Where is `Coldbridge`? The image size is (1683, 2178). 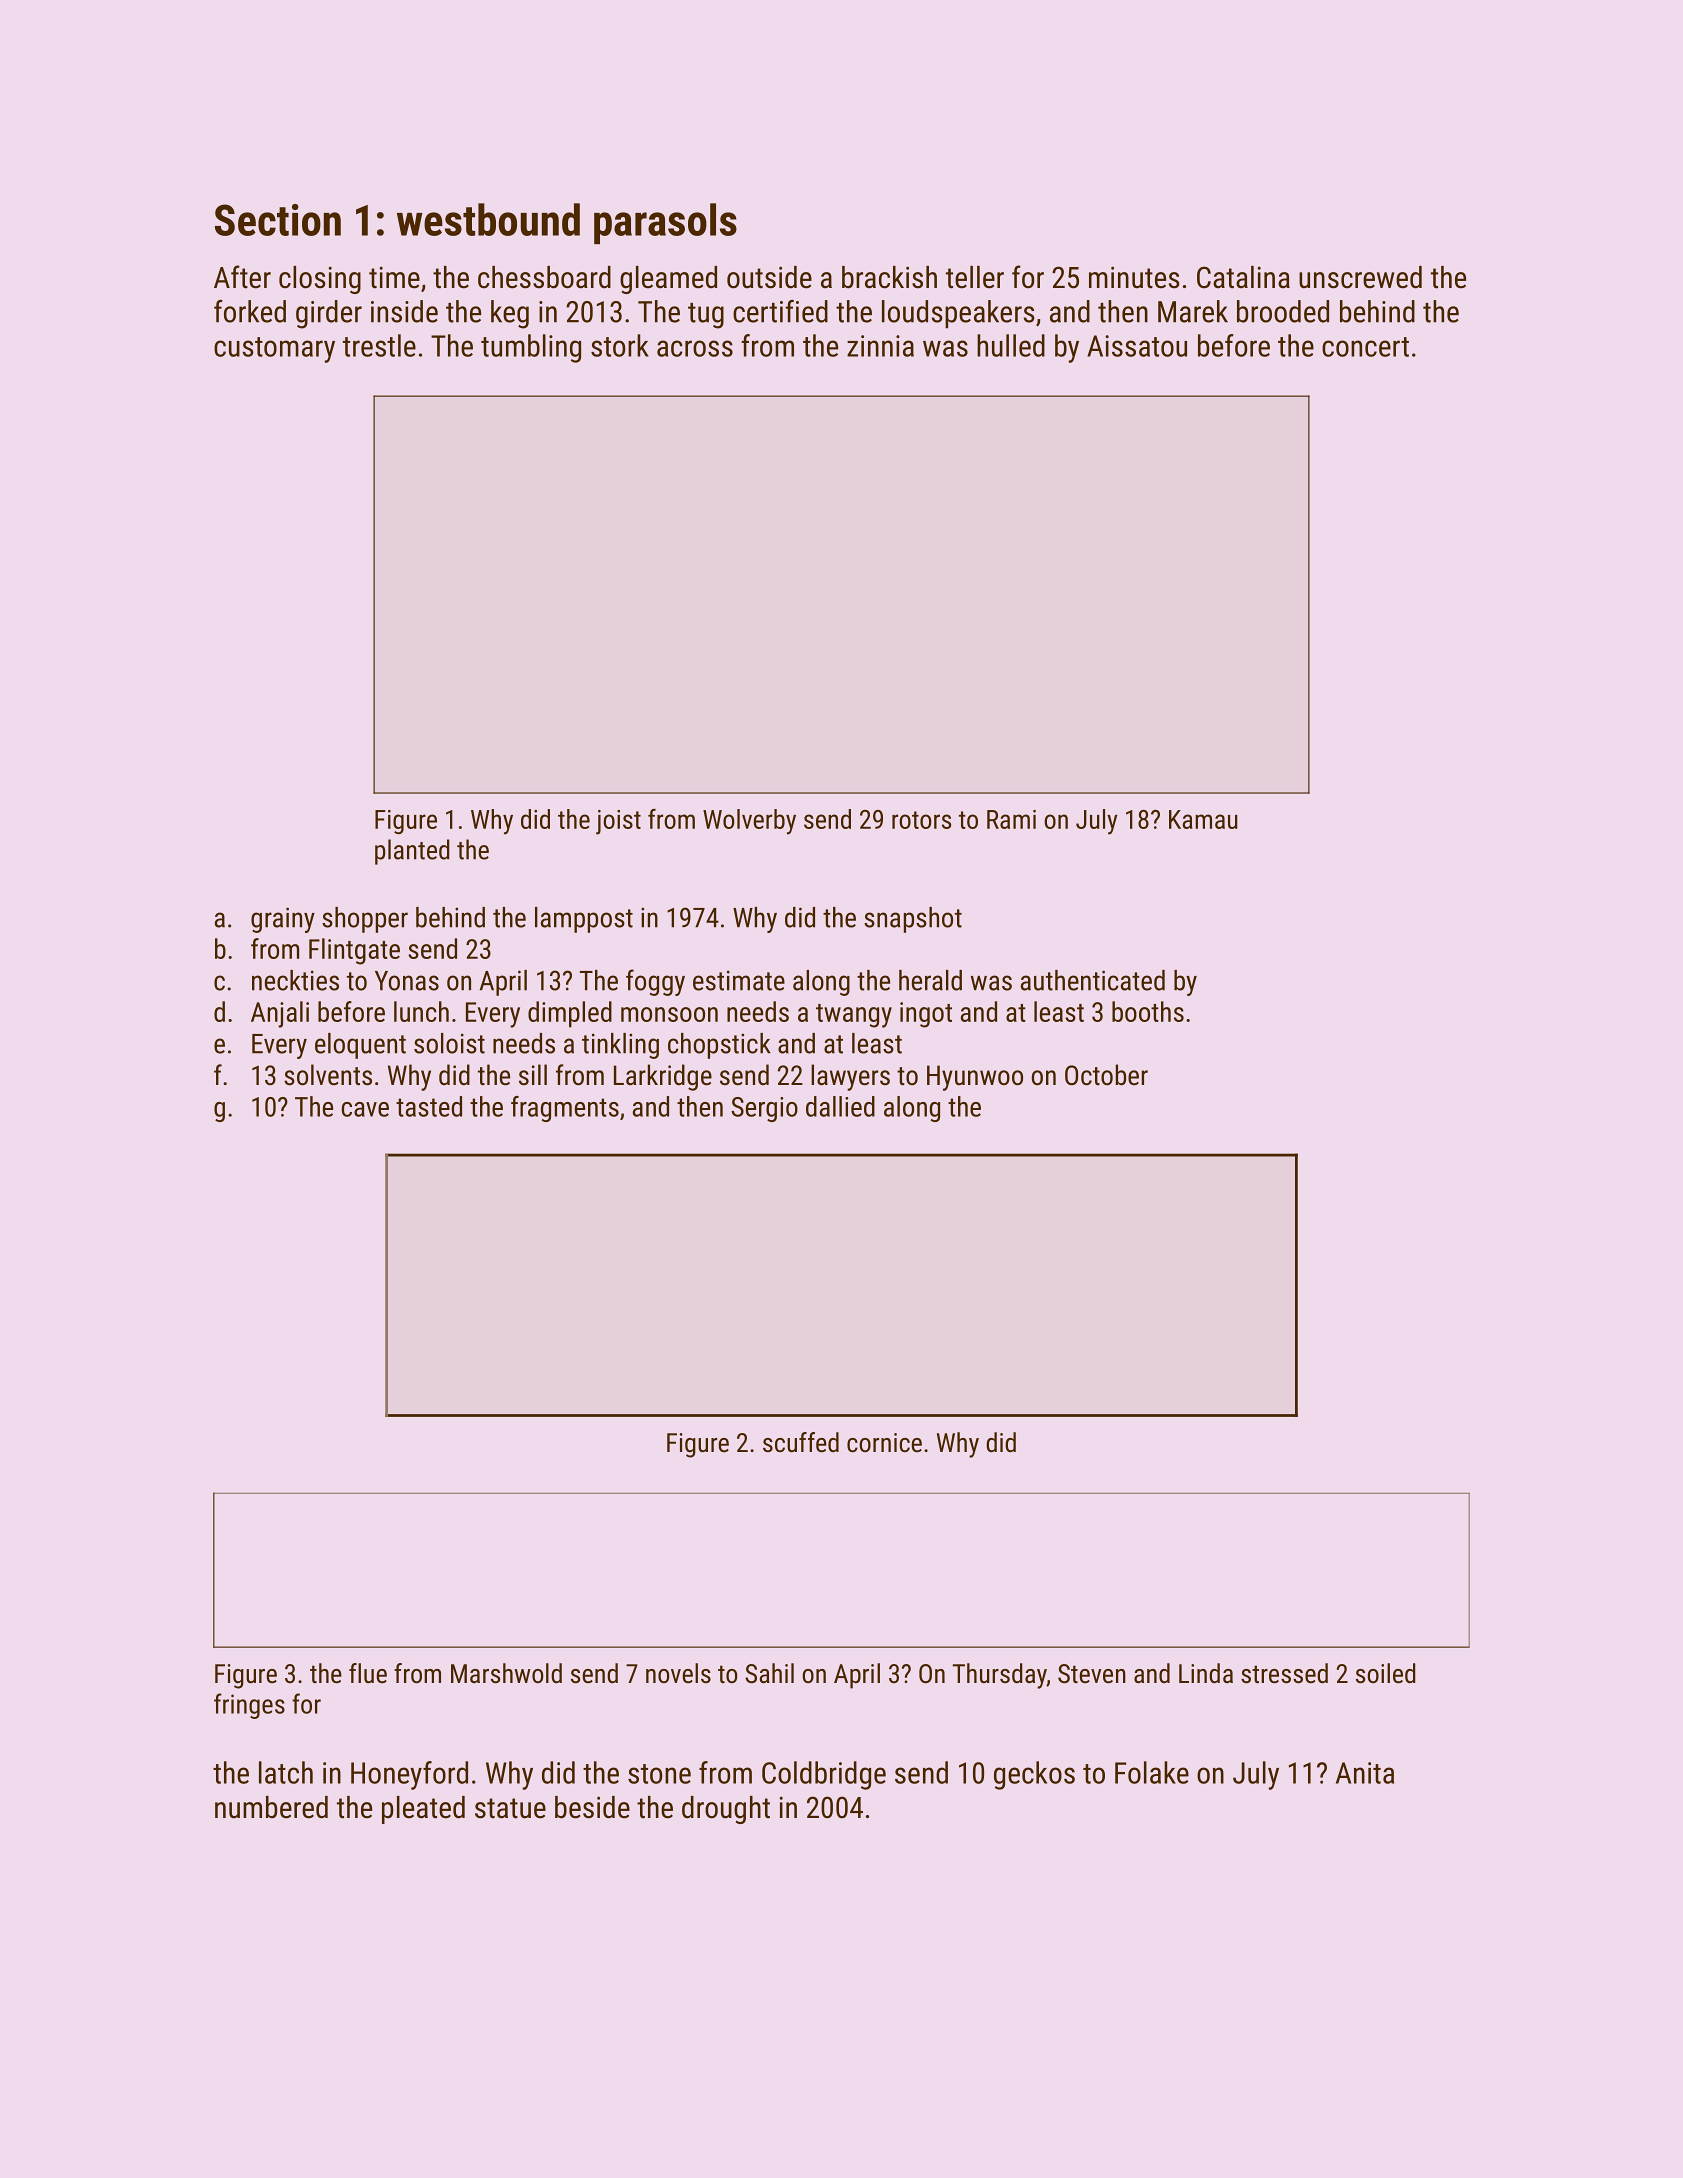 Coldbridge is located at coordinates (824, 1775).
